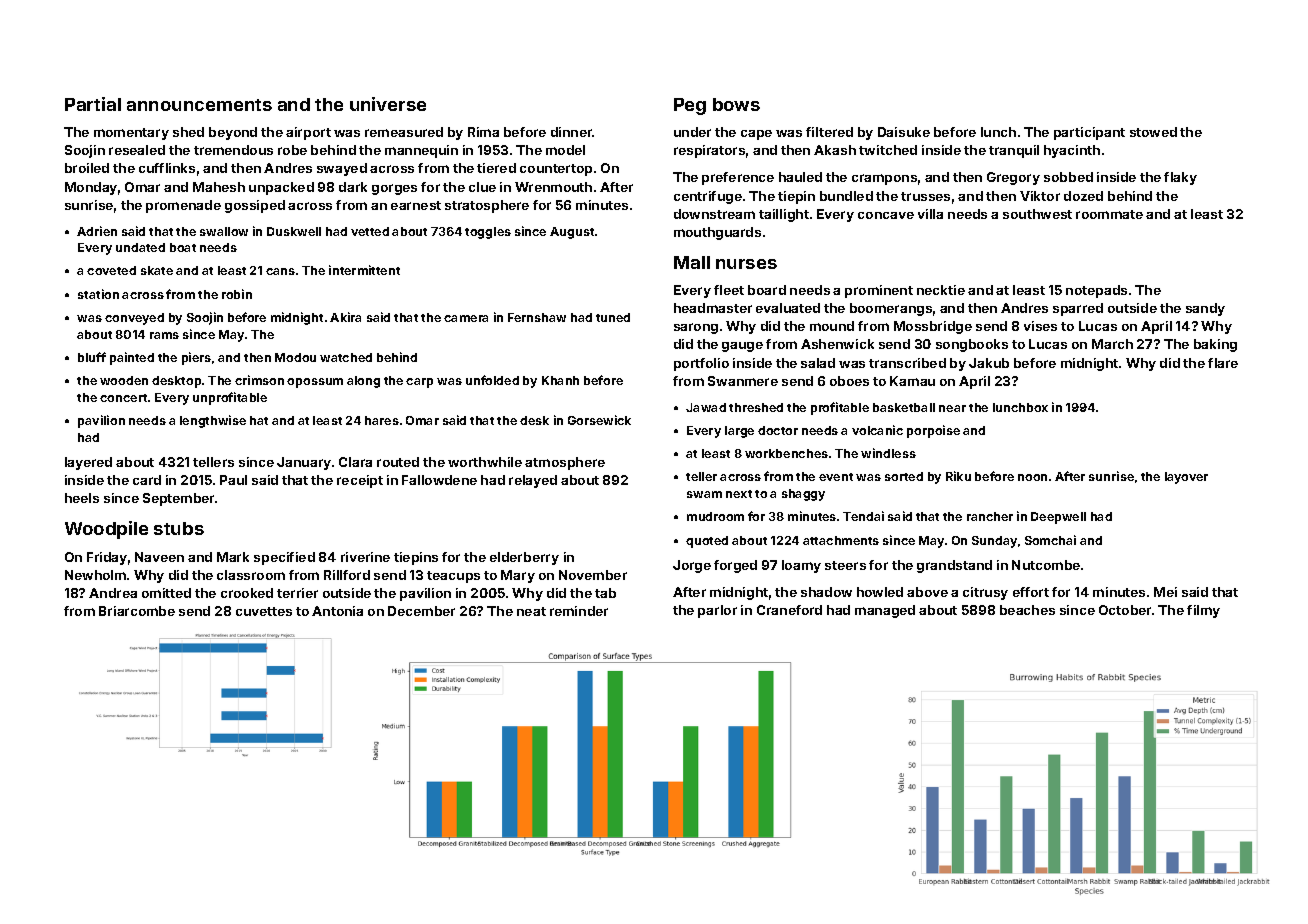 This screenshot has width=1308, height=924. Describe the element at coordinates (531, 611) in the screenshot. I see `neat` at that location.
